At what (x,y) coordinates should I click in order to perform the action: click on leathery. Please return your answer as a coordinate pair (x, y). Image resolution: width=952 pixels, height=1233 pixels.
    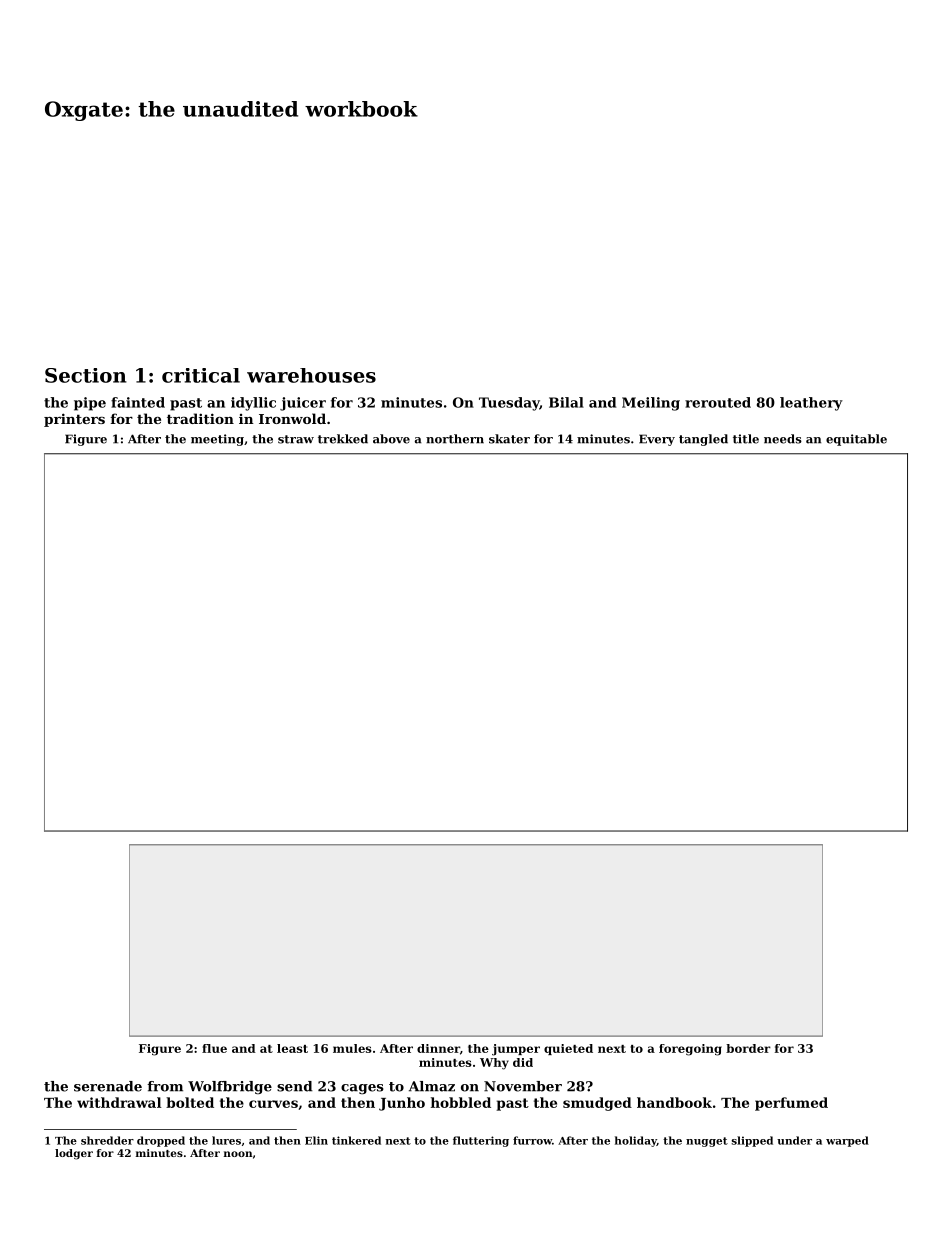
    Looking at the image, I should click on (811, 404).
